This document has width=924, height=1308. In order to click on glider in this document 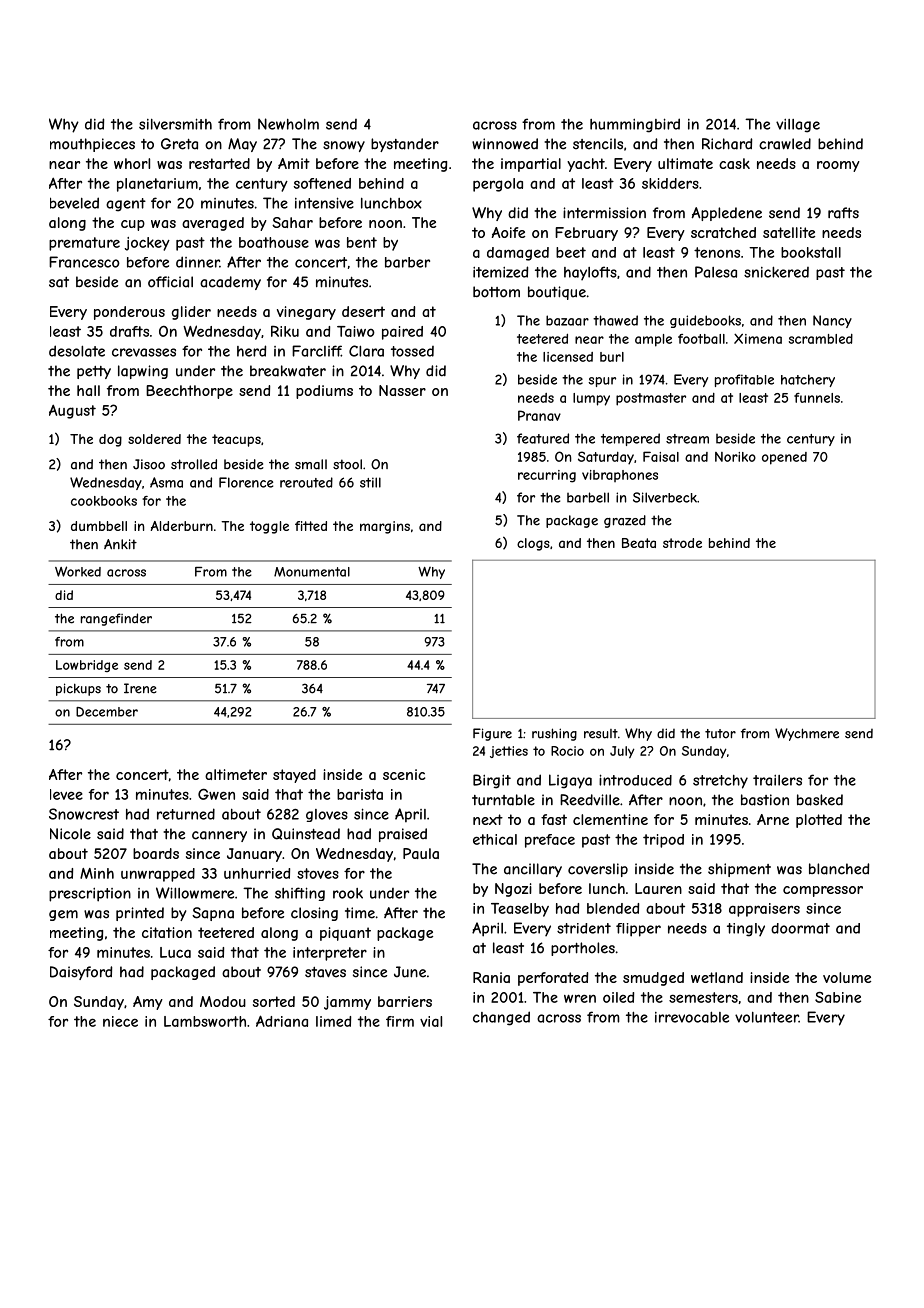, I will do `click(191, 313)`.
